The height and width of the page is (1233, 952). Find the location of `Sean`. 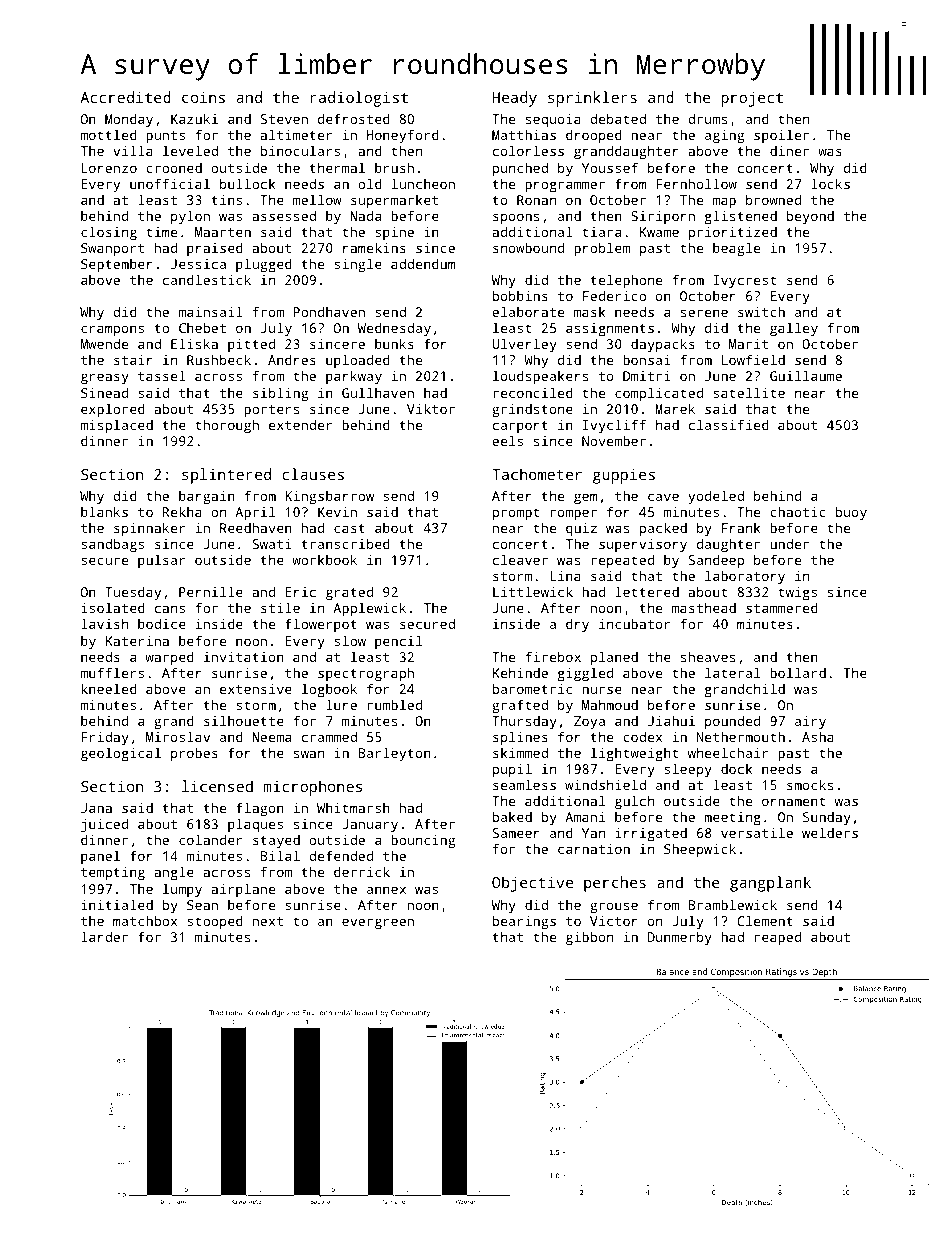

Sean is located at coordinates (202, 905).
